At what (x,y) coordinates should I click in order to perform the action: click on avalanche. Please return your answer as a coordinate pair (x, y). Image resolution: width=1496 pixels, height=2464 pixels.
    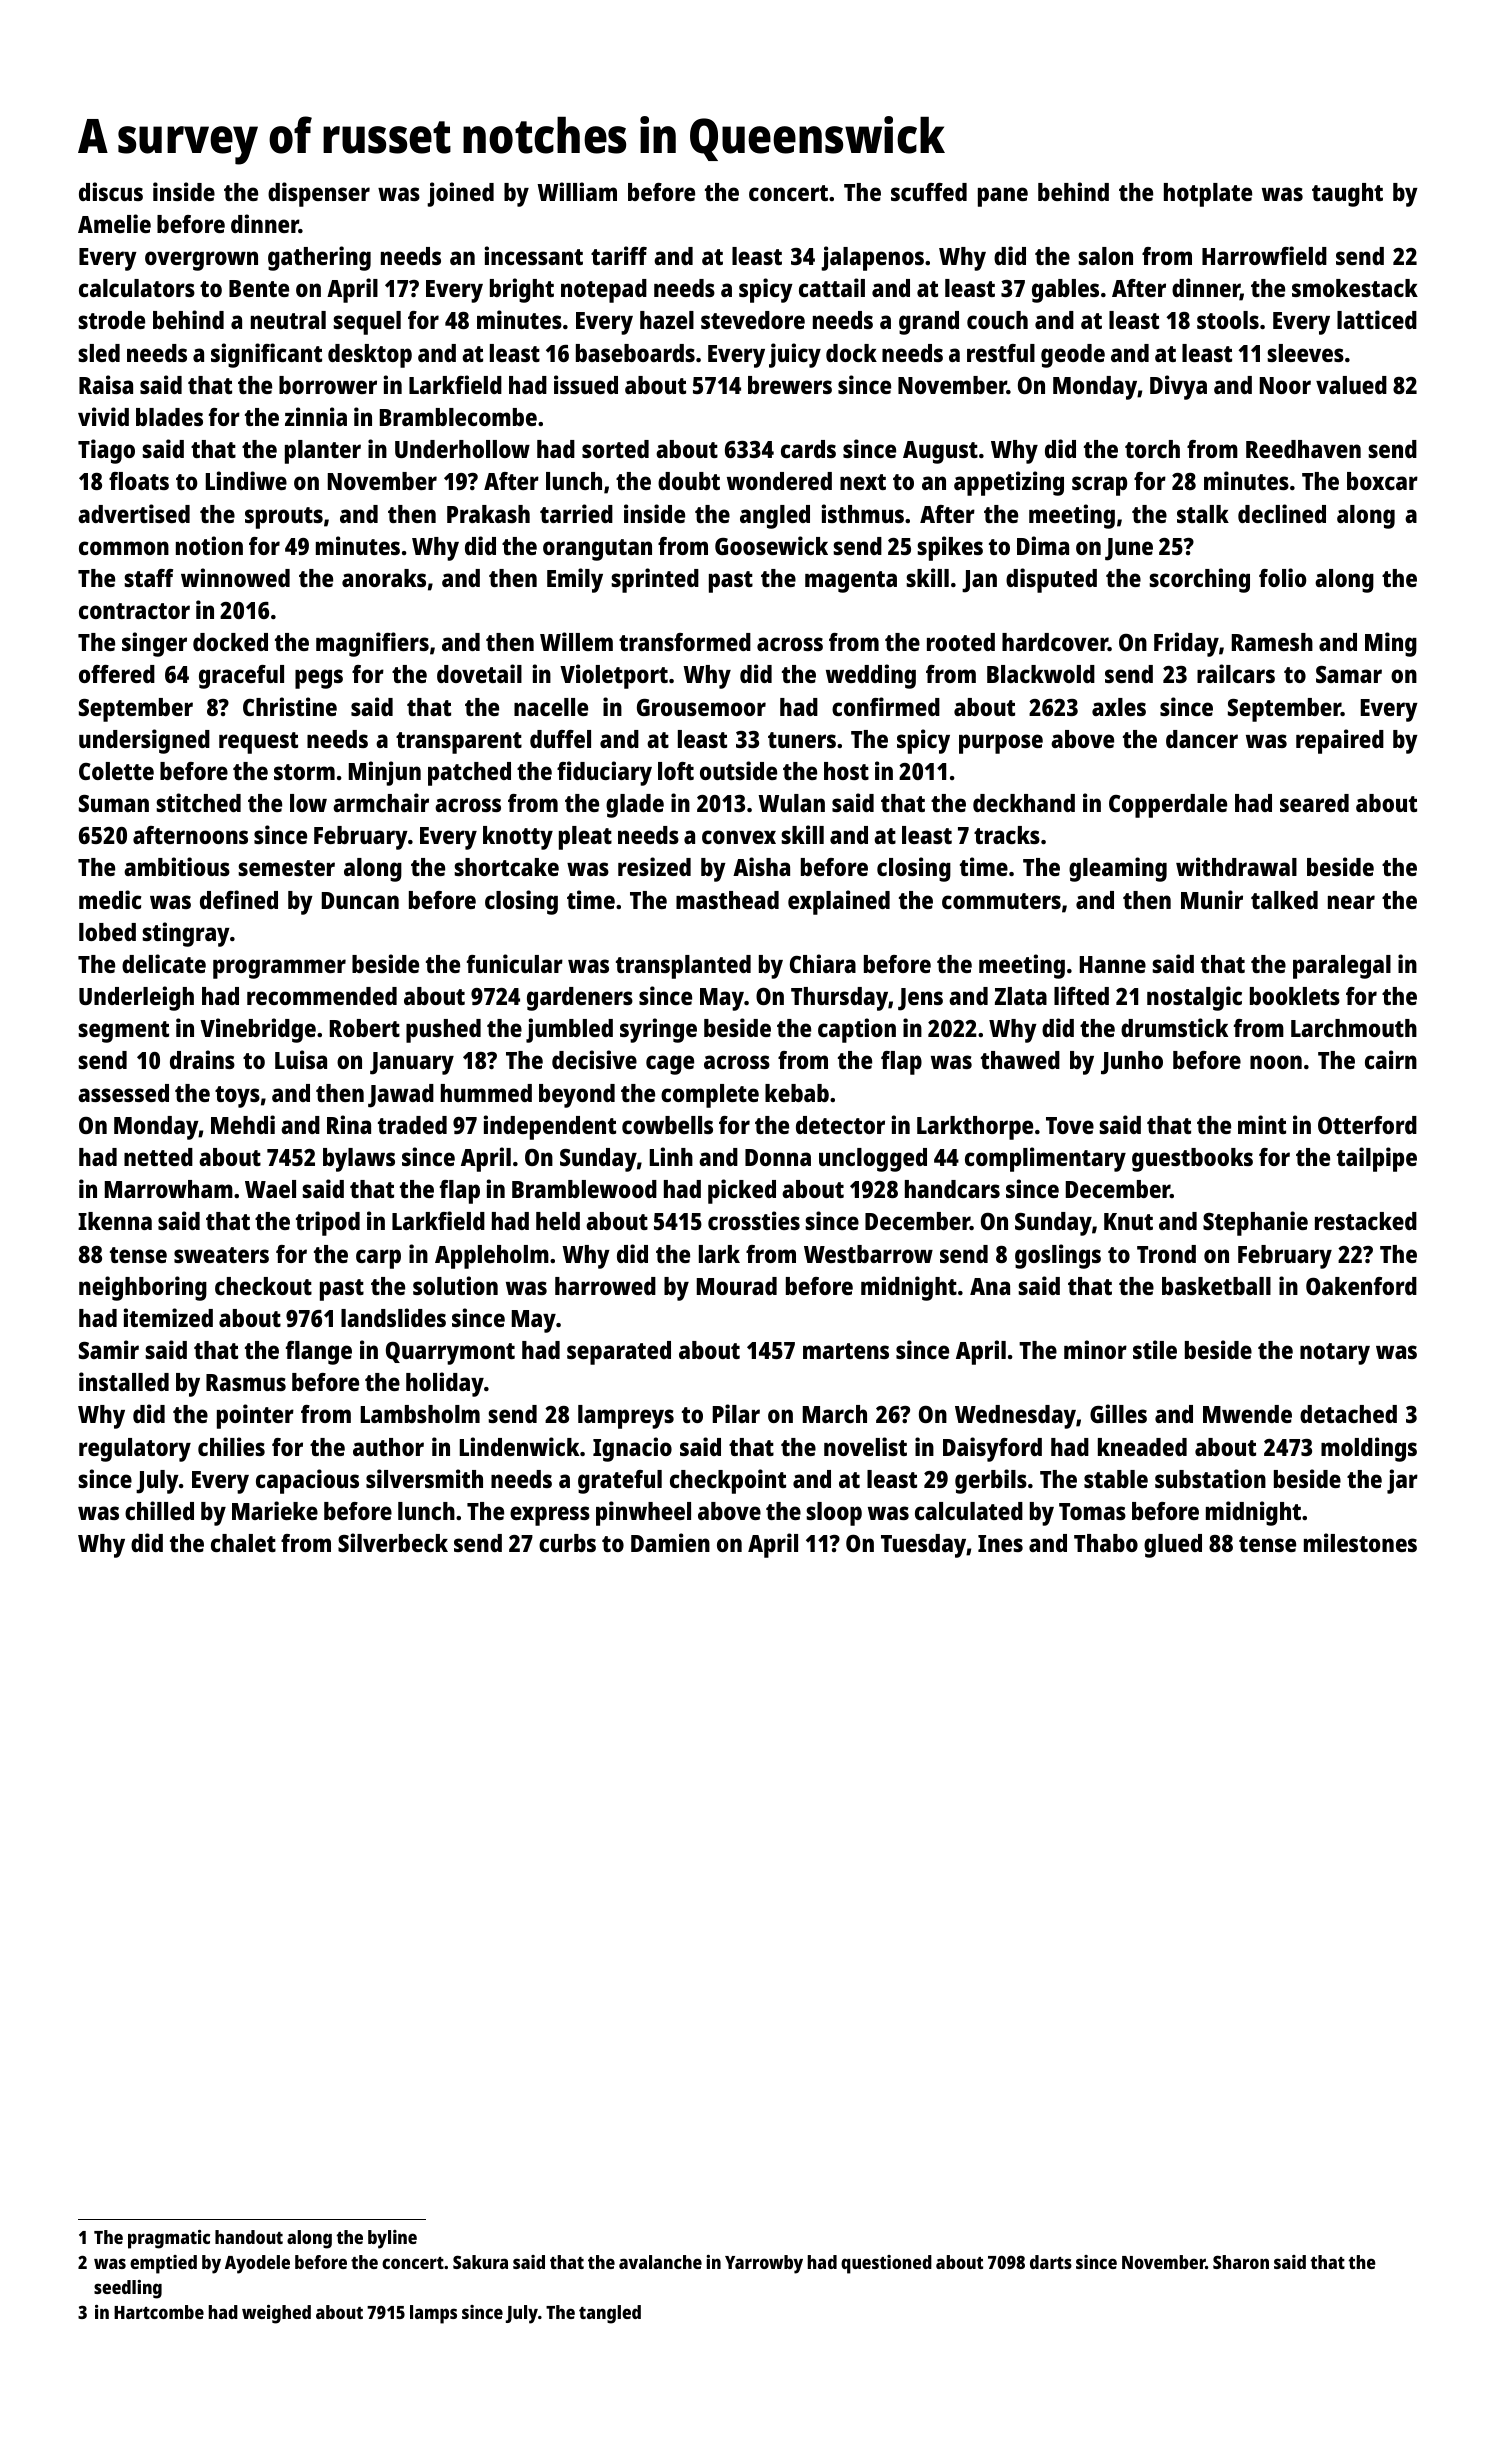
    Looking at the image, I should click on (660, 2262).
